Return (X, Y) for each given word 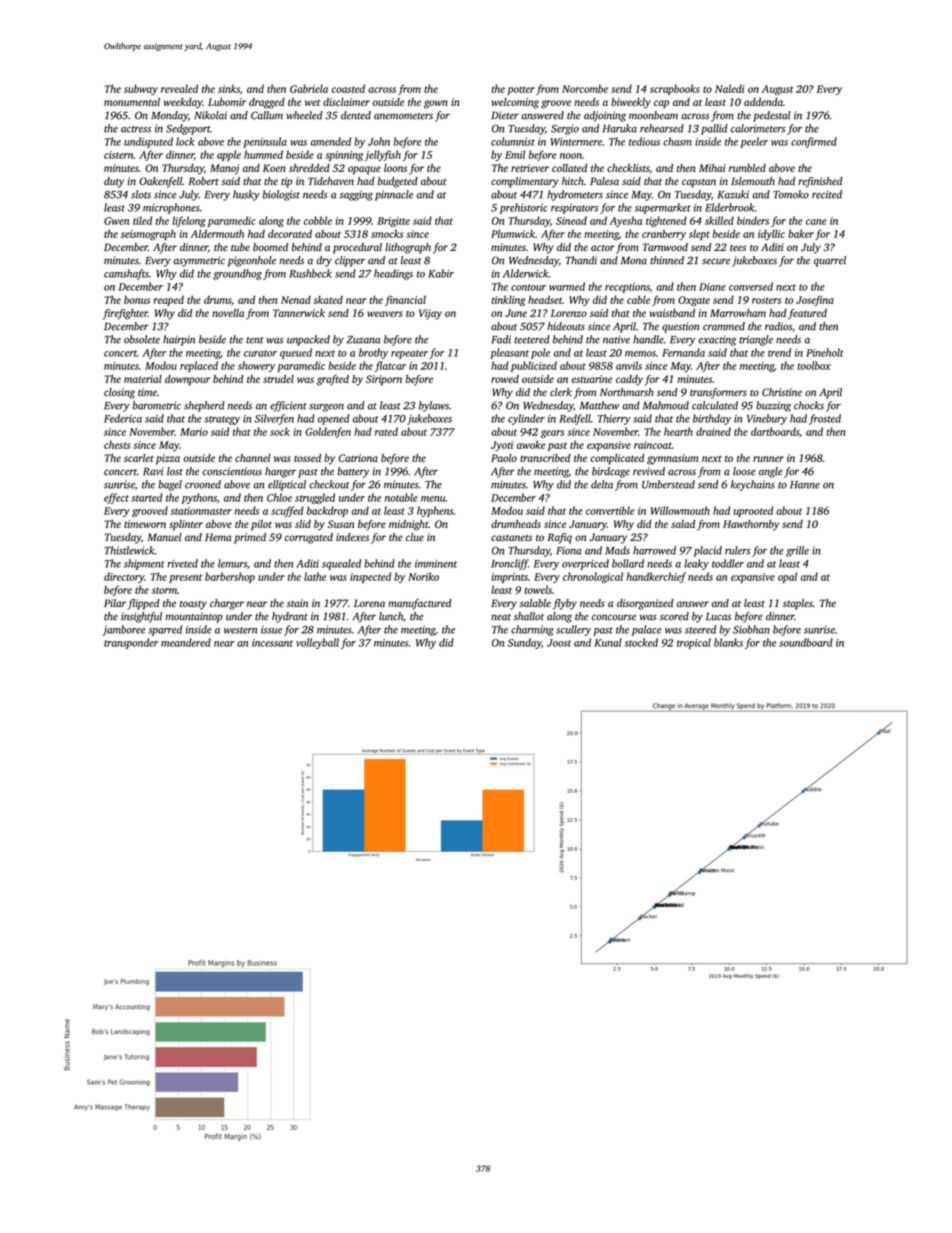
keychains (753, 485)
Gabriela (309, 88)
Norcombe (585, 89)
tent (255, 340)
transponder (131, 643)
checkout (329, 484)
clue (415, 537)
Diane (712, 287)
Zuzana (363, 340)
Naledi (730, 88)
